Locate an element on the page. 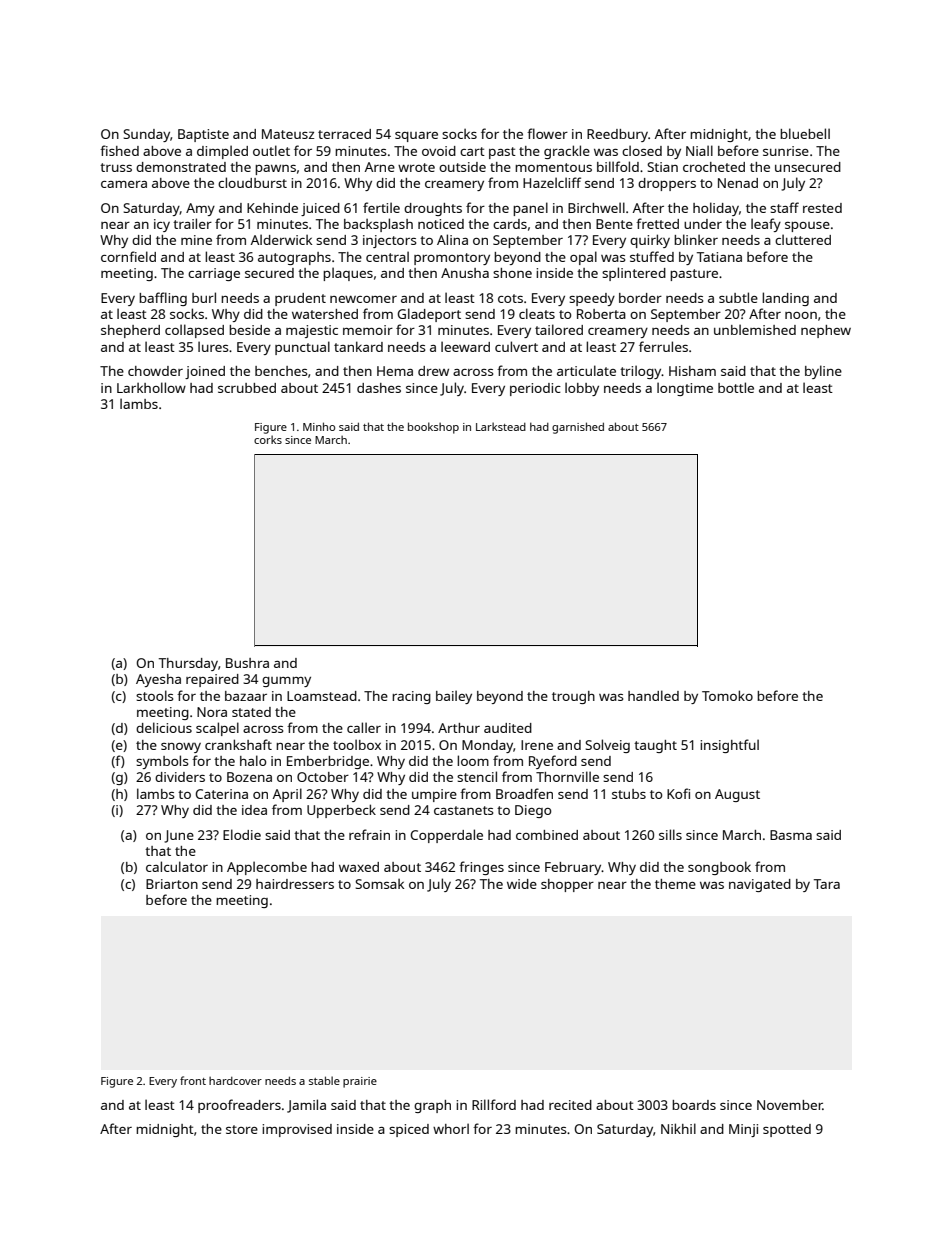 This document has width=952, height=1233. longtime is located at coordinates (685, 389).
